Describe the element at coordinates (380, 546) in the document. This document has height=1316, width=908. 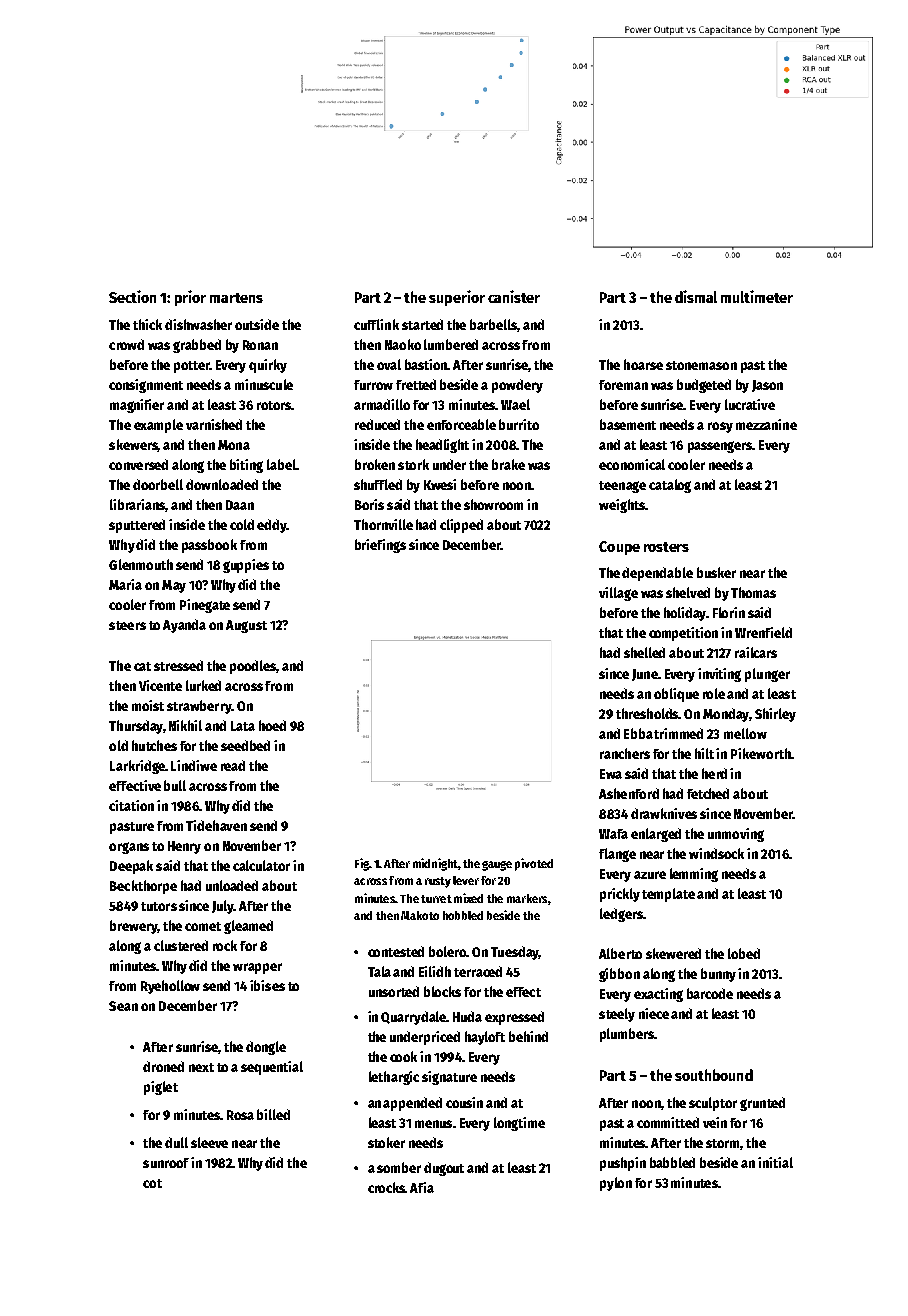
I see `briefings` at that location.
